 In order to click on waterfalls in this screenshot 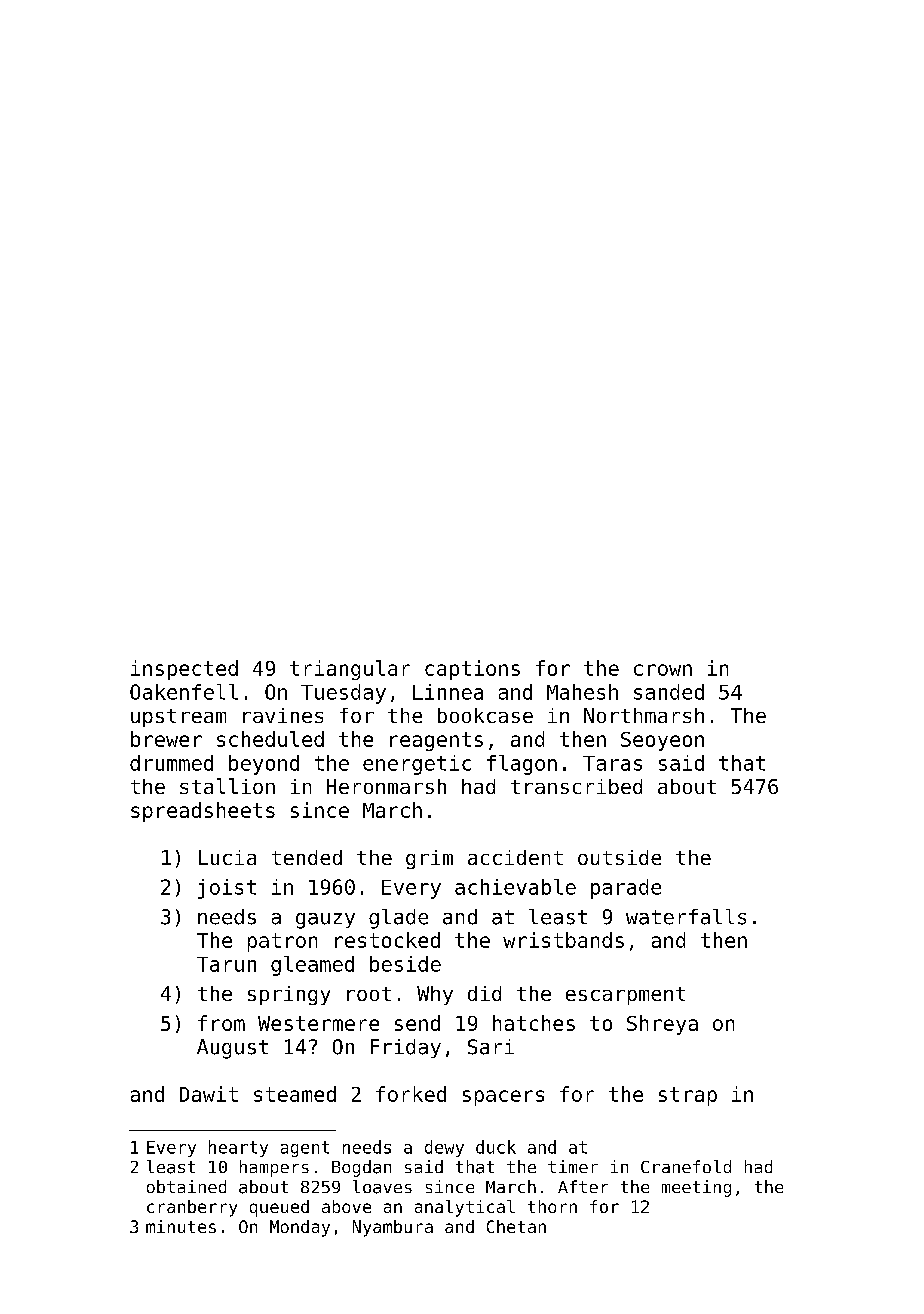, I will do `click(686, 917)`.
